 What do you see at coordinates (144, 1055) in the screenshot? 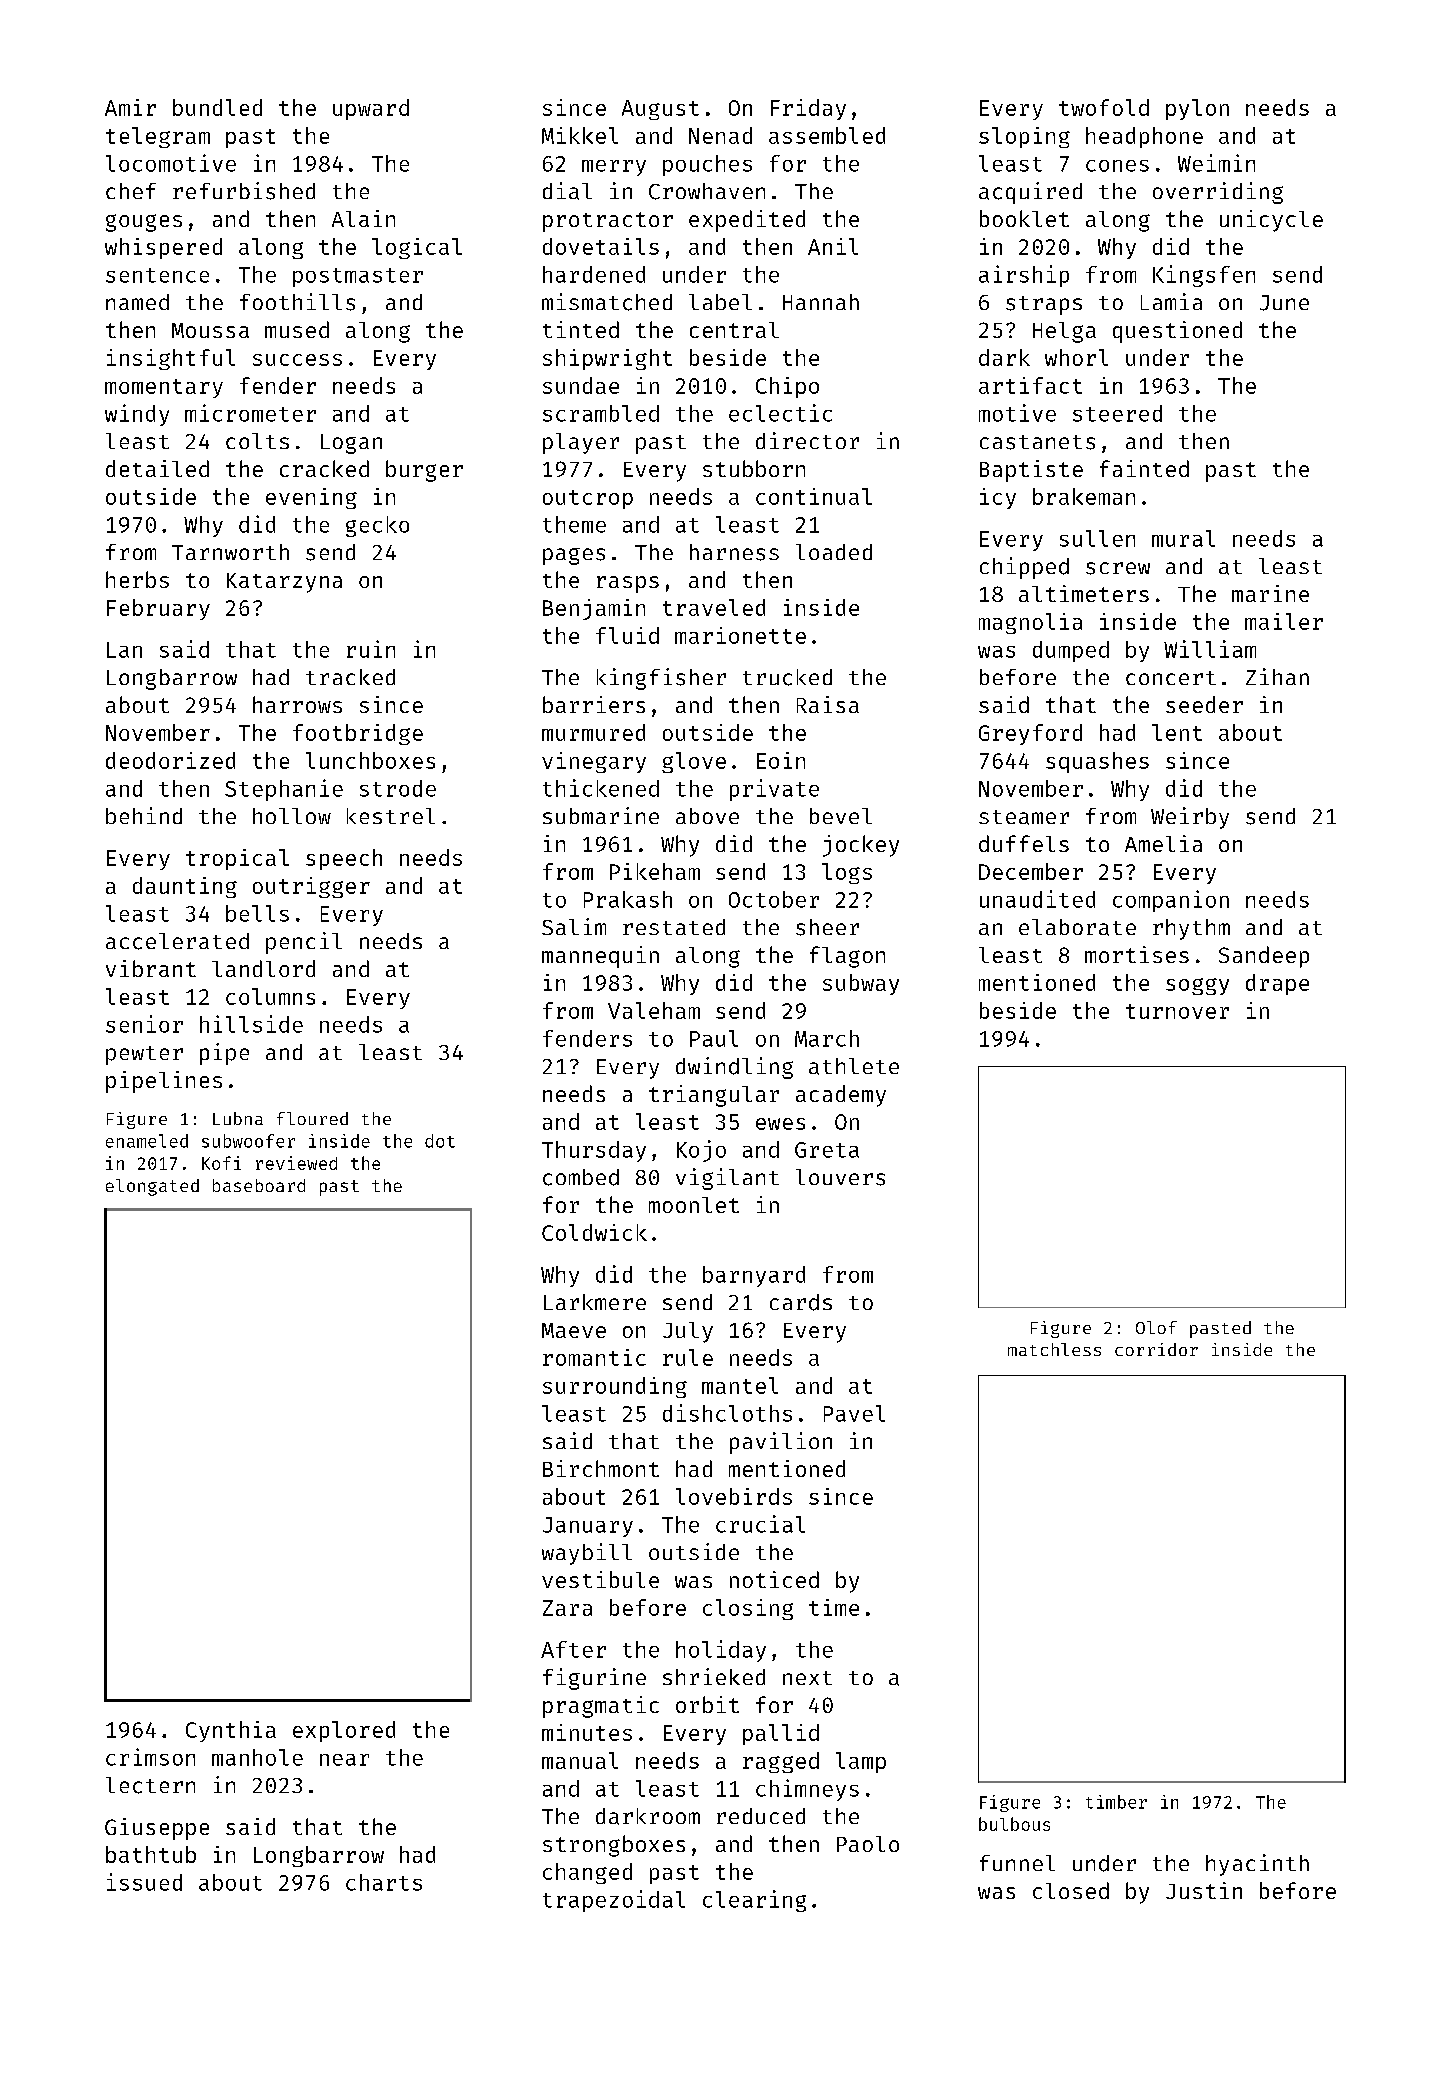
I see `pewter` at bounding box center [144, 1055].
